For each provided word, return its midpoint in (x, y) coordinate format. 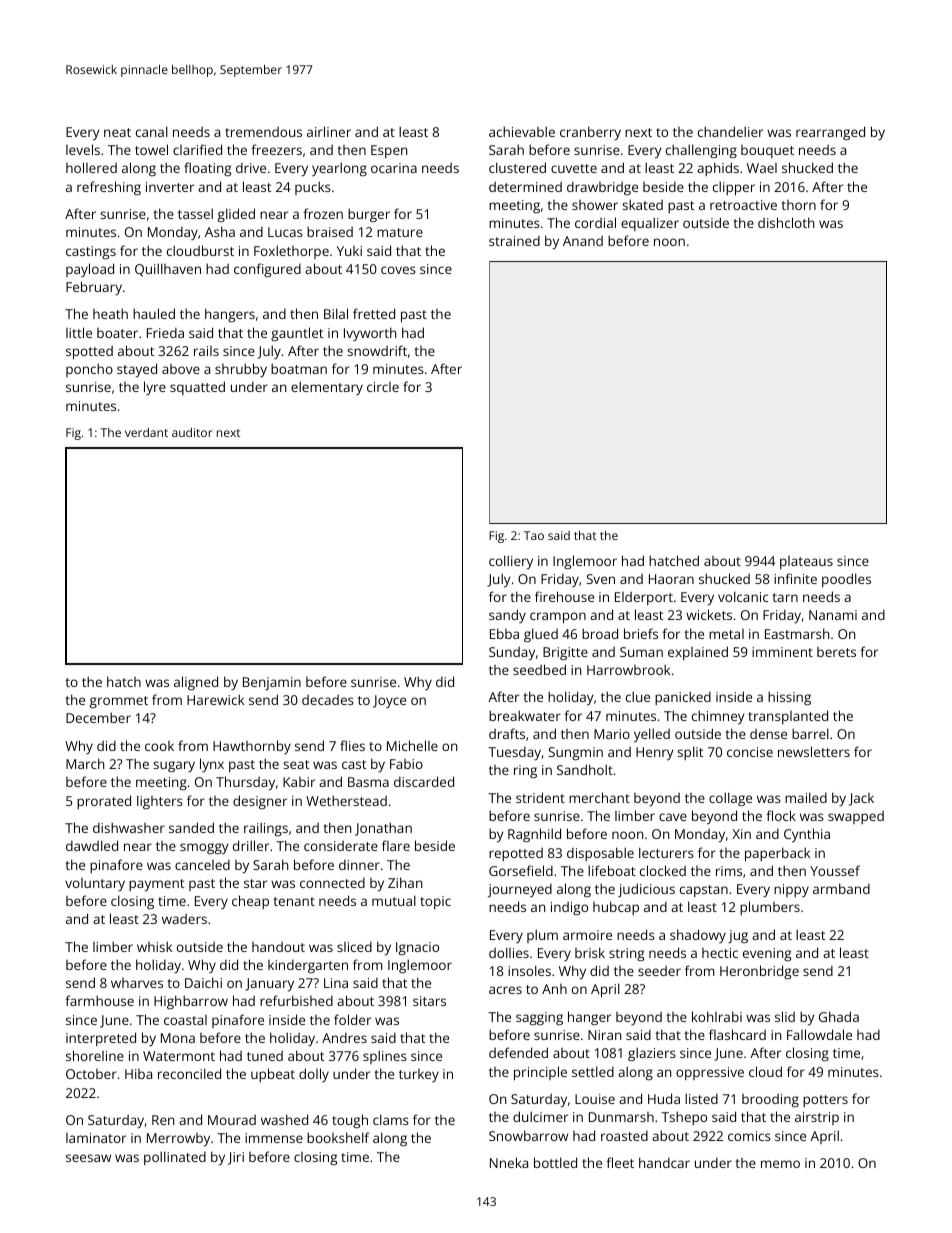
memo (780, 1164)
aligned (196, 683)
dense (768, 734)
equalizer (650, 224)
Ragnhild (534, 835)
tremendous (263, 132)
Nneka (509, 1162)
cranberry (590, 133)
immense (274, 1138)
